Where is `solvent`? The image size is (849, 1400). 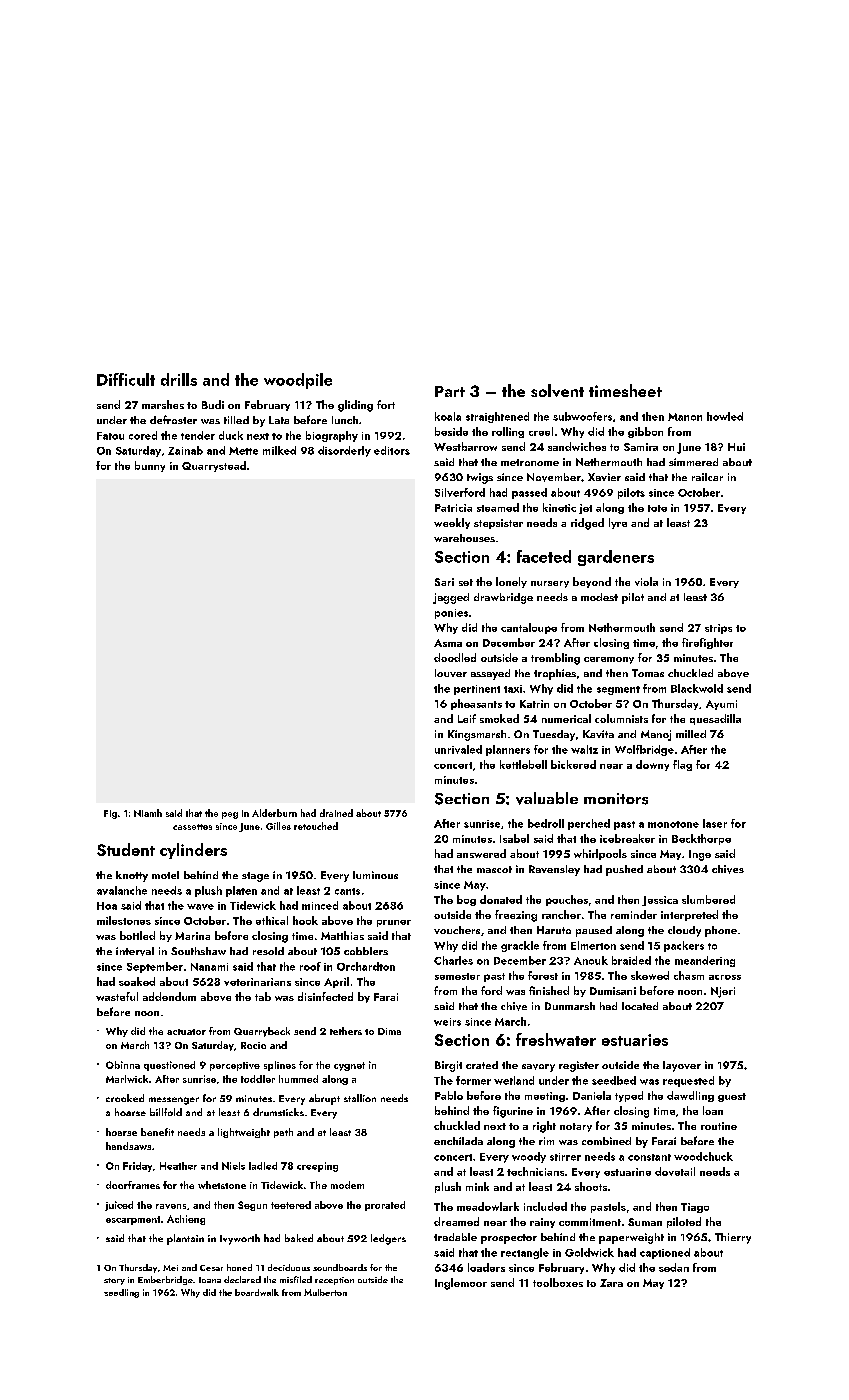
solvent is located at coordinates (557, 390).
